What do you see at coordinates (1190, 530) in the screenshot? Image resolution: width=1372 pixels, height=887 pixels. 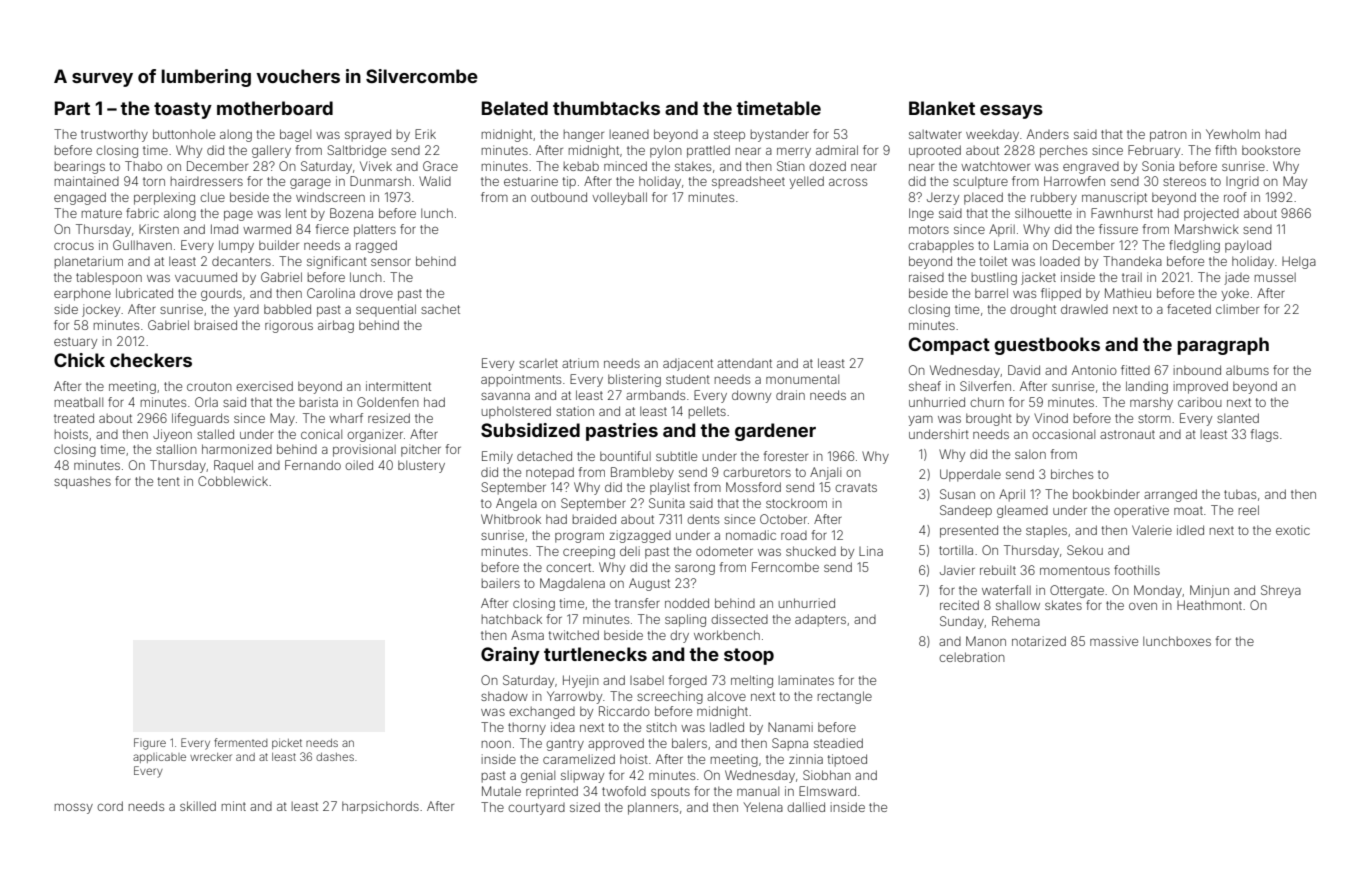 I see `idled` at bounding box center [1190, 530].
